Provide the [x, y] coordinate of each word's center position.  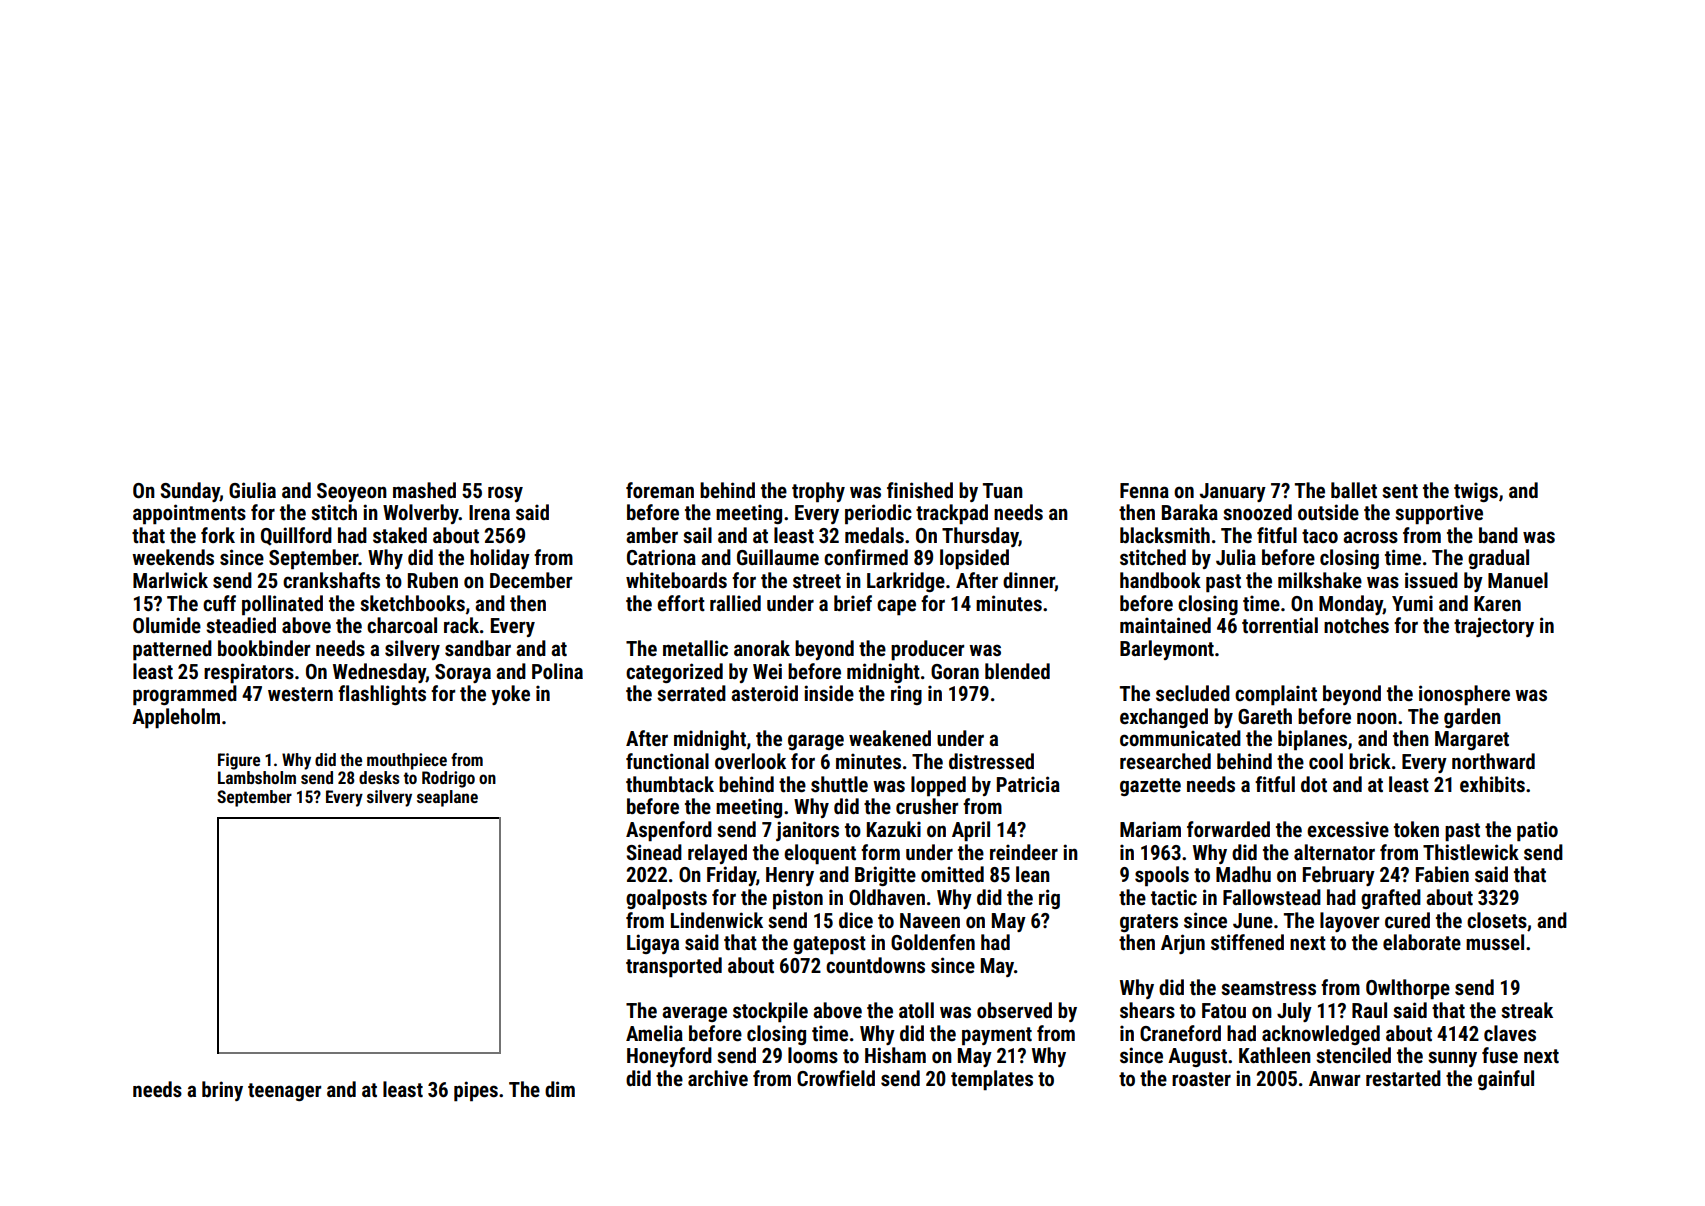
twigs [1476, 492]
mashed [424, 490]
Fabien [1442, 874]
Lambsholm [257, 777]
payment [997, 1036]
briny [222, 1091]
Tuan [1003, 490]
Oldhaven [887, 897]
